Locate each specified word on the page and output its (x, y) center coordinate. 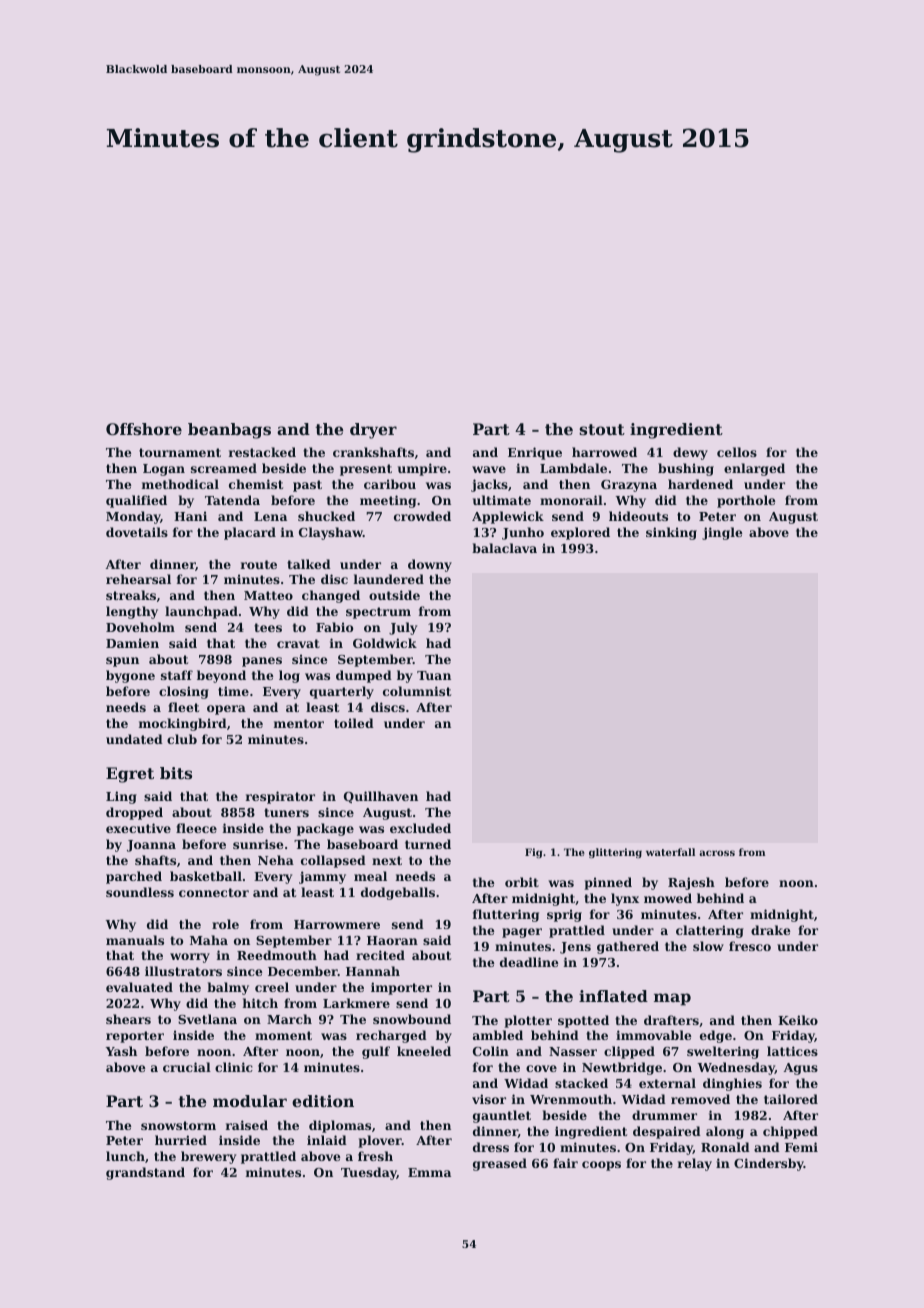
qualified (136, 501)
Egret (130, 775)
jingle (722, 533)
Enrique (535, 453)
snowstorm (178, 1125)
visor (489, 1099)
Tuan (434, 675)
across (717, 853)
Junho (523, 533)
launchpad (201, 612)
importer (401, 988)
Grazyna (629, 486)
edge (716, 1036)
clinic (234, 1067)
